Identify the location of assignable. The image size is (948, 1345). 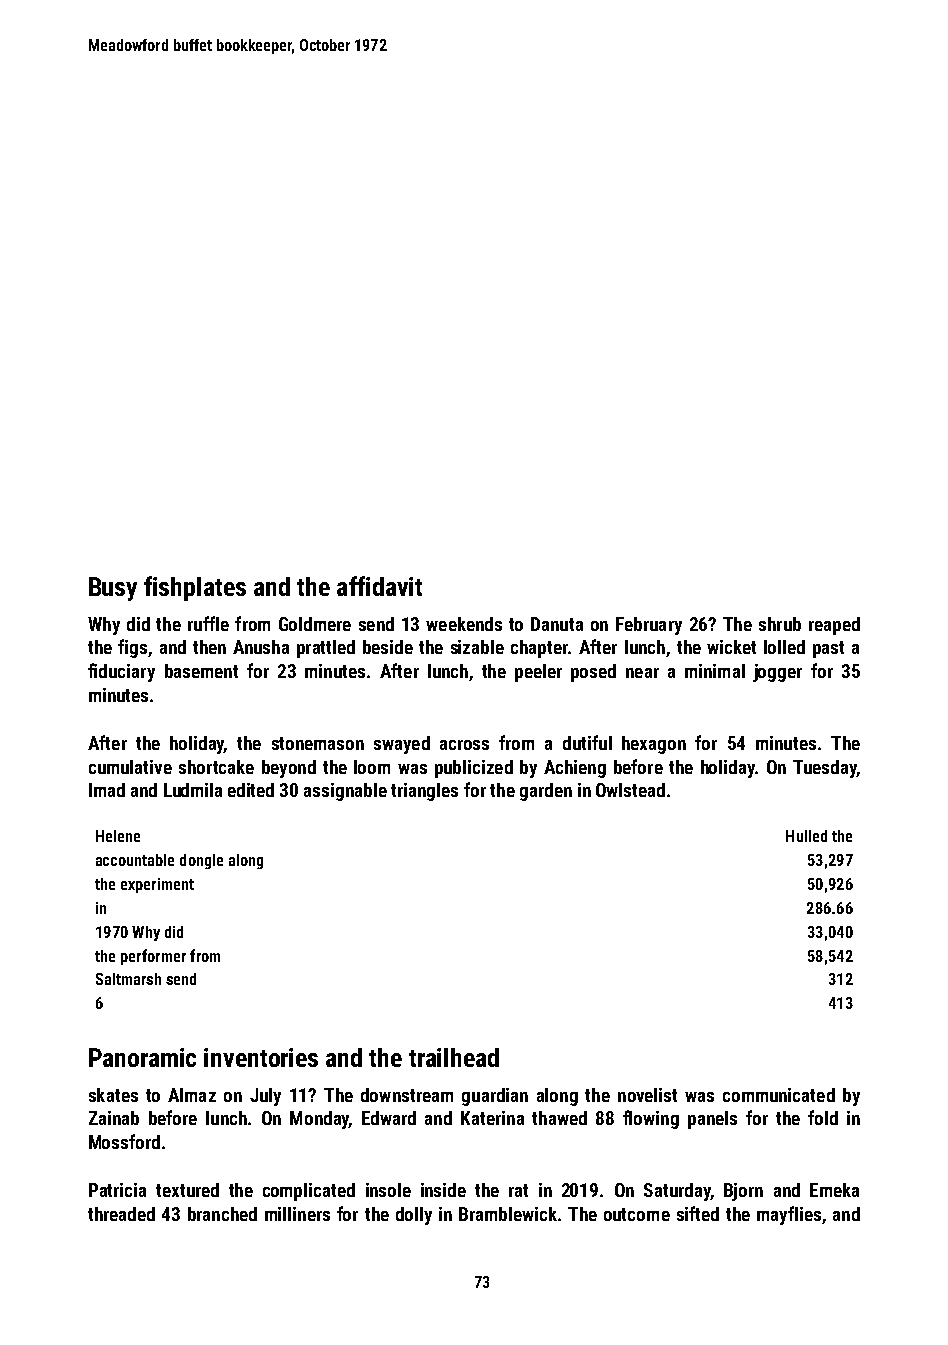
(345, 792).
